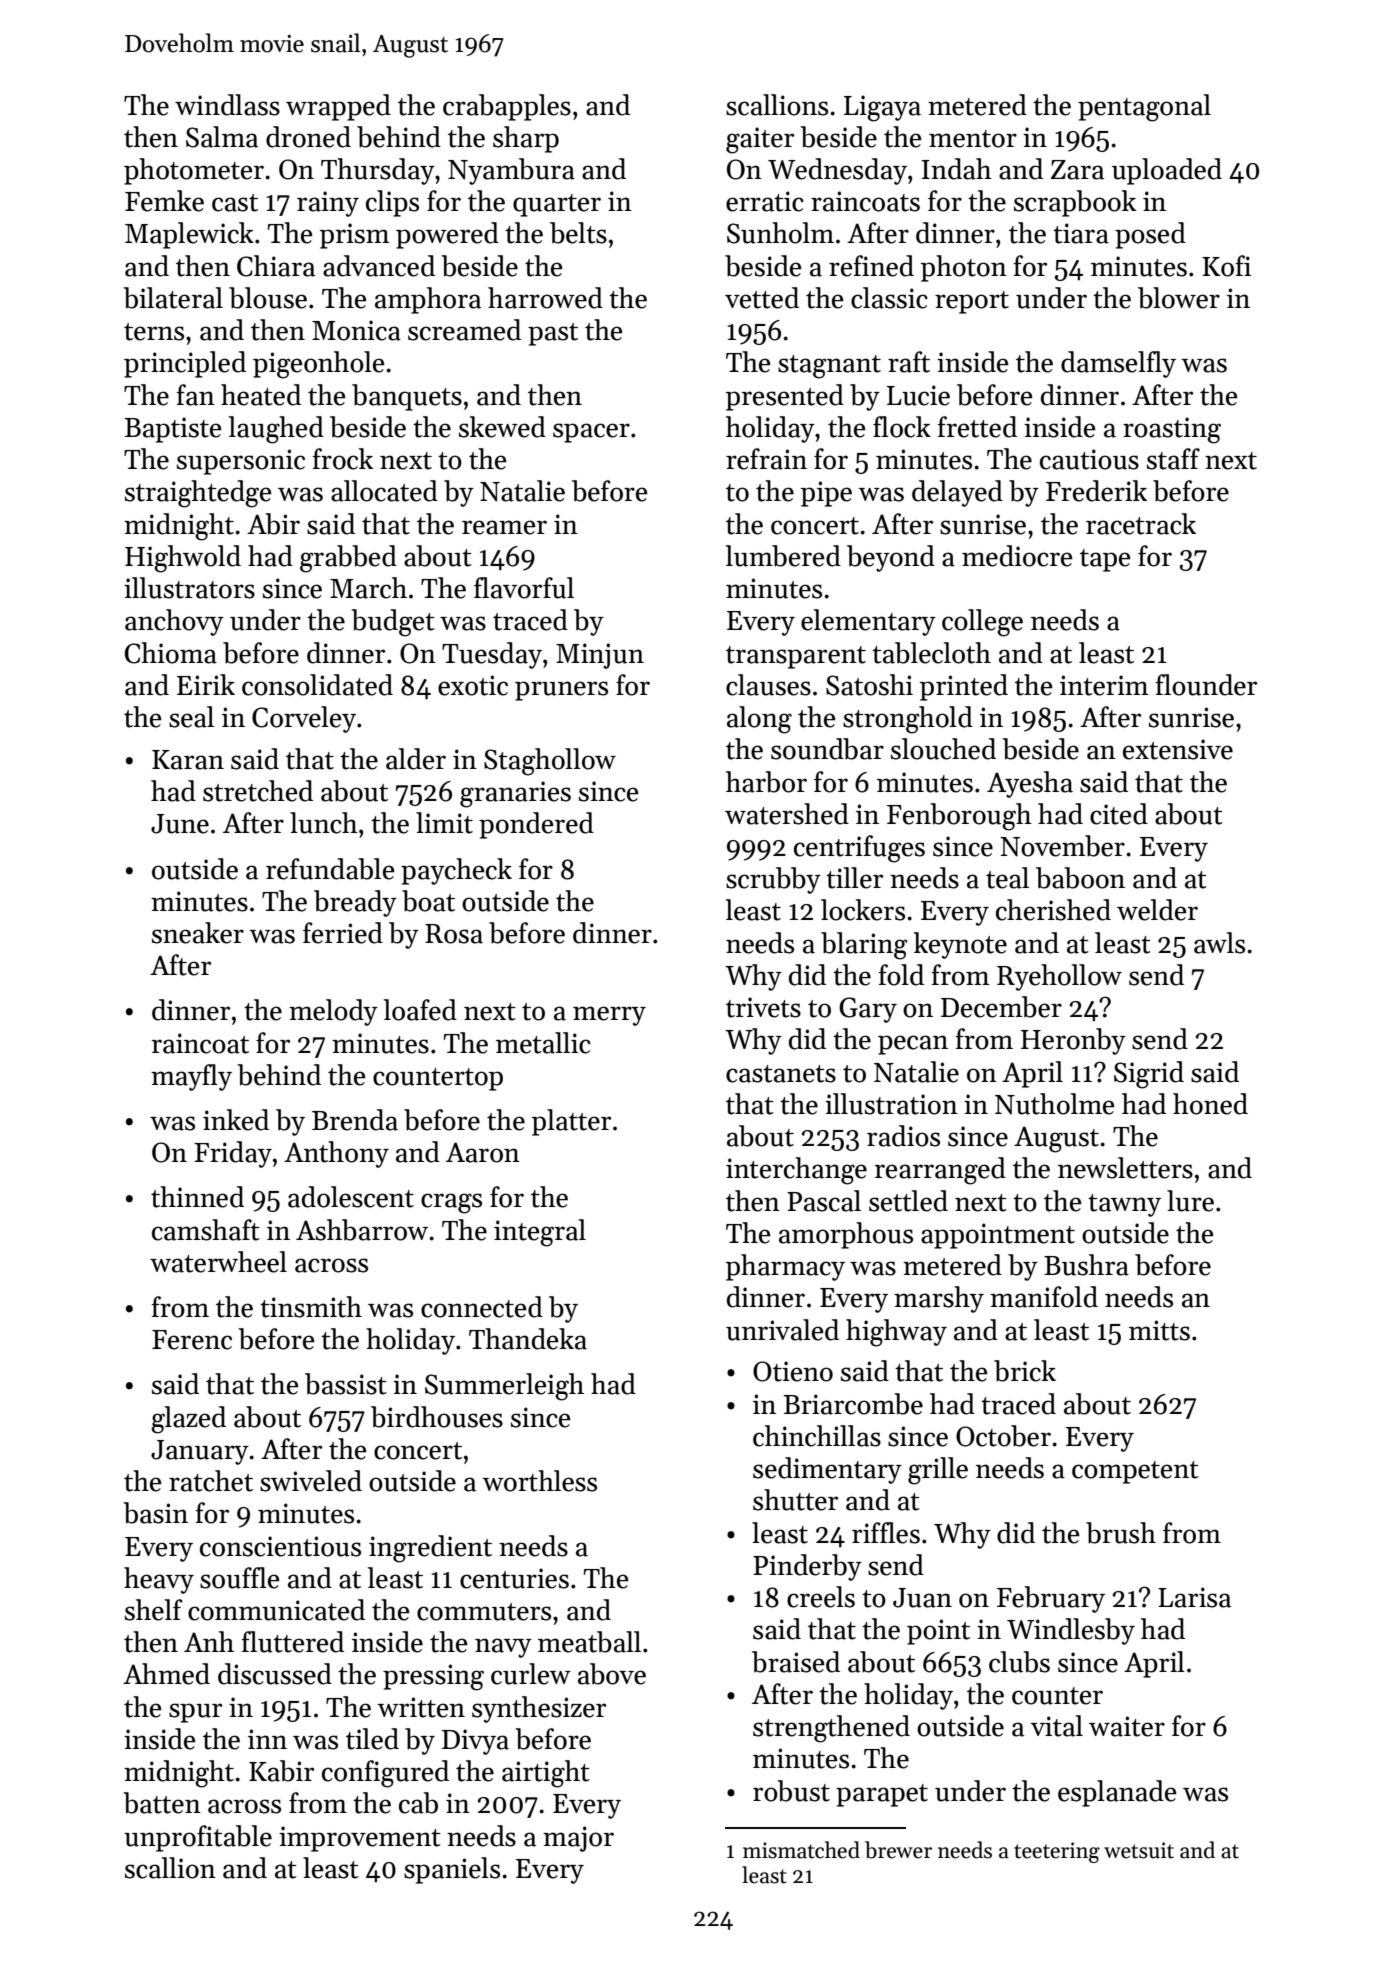 This screenshot has height=1969, width=1386. What do you see at coordinates (1144, 108) in the screenshot?
I see `pentagonal` at bounding box center [1144, 108].
